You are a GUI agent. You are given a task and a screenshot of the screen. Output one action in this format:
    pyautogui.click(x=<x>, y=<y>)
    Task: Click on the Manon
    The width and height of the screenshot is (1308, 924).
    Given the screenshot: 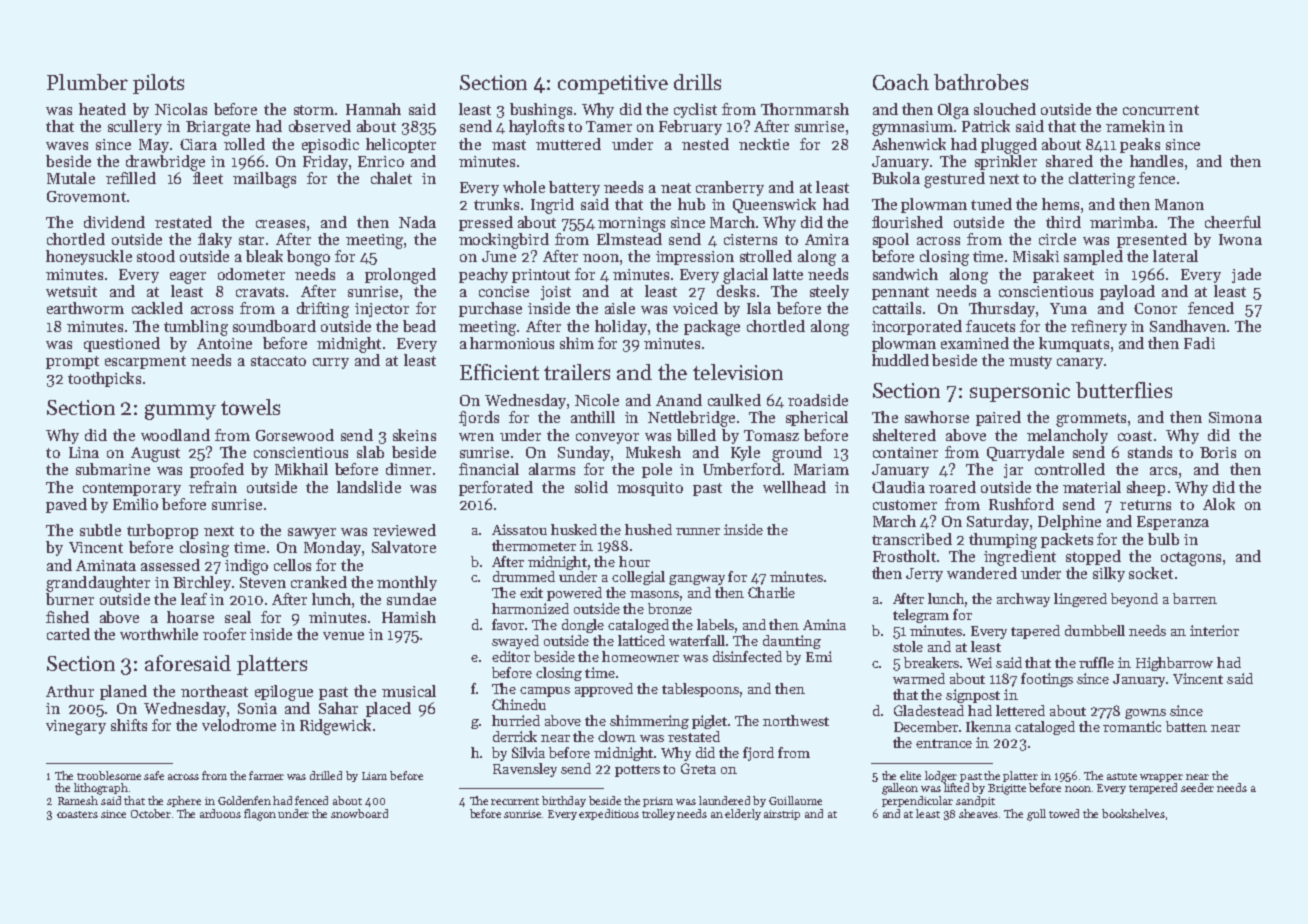 What is the action you would take?
    pyautogui.click(x=1179, y=204)
